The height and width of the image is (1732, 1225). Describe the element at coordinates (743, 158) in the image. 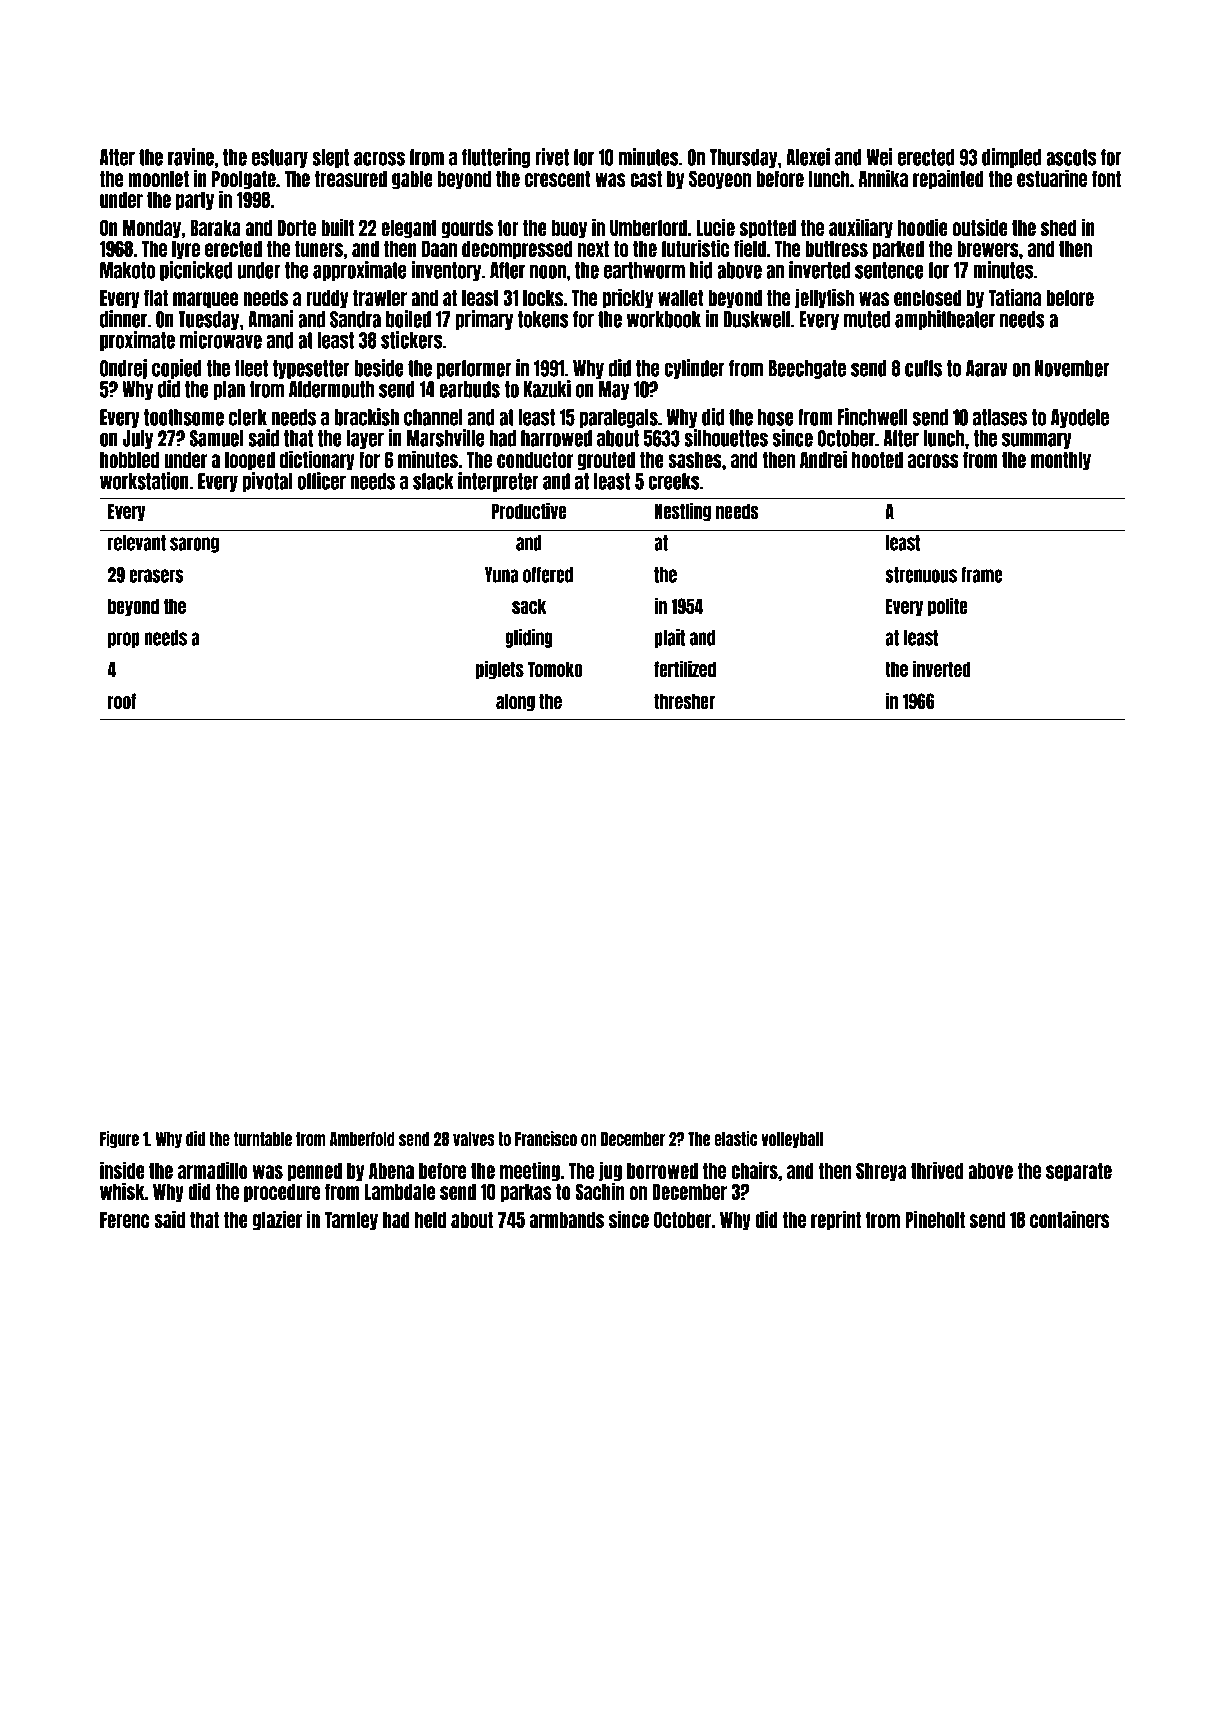

I see `Thursday` at that location.
